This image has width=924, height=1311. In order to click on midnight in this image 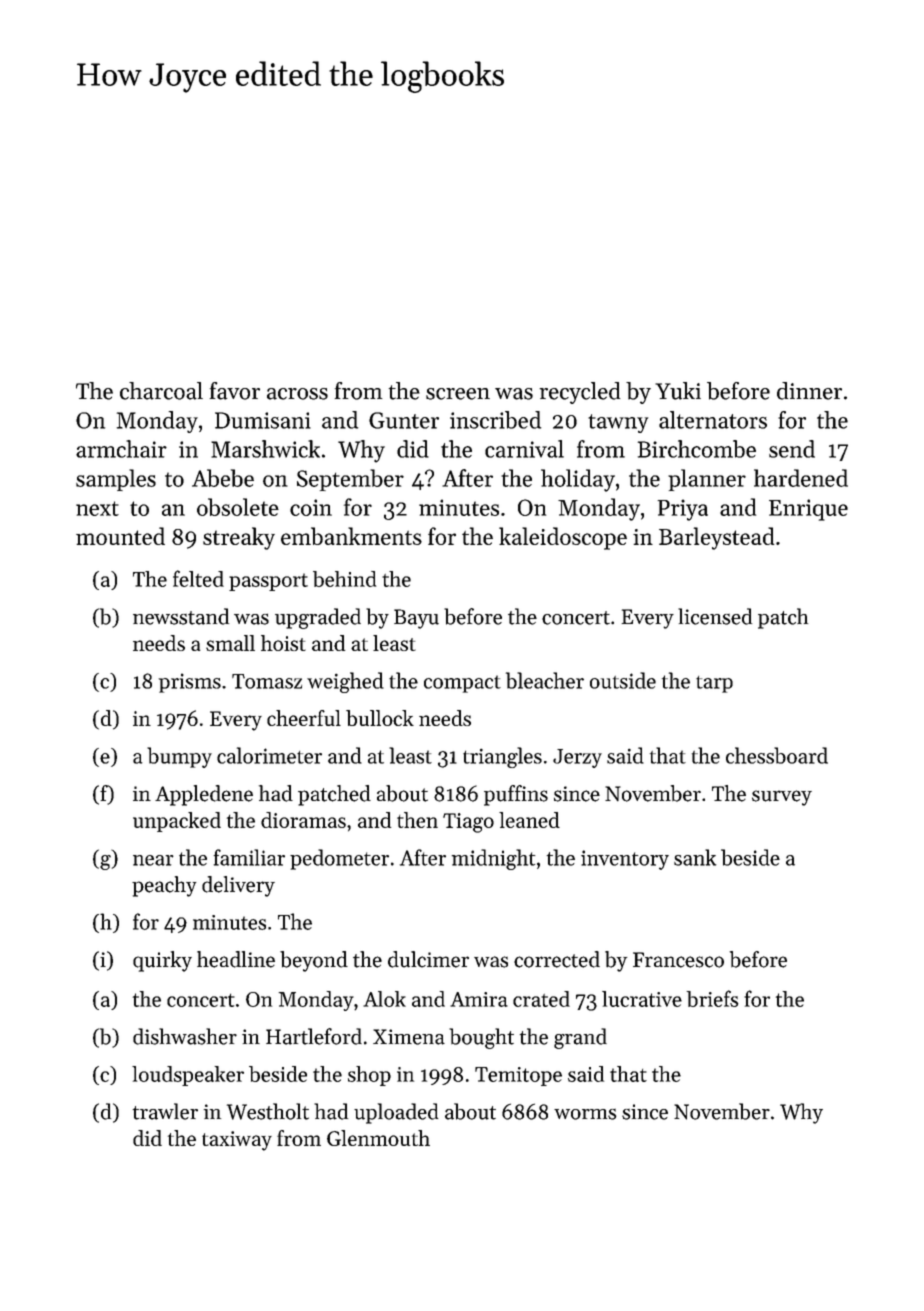, I will do `click(493, 859)`.
